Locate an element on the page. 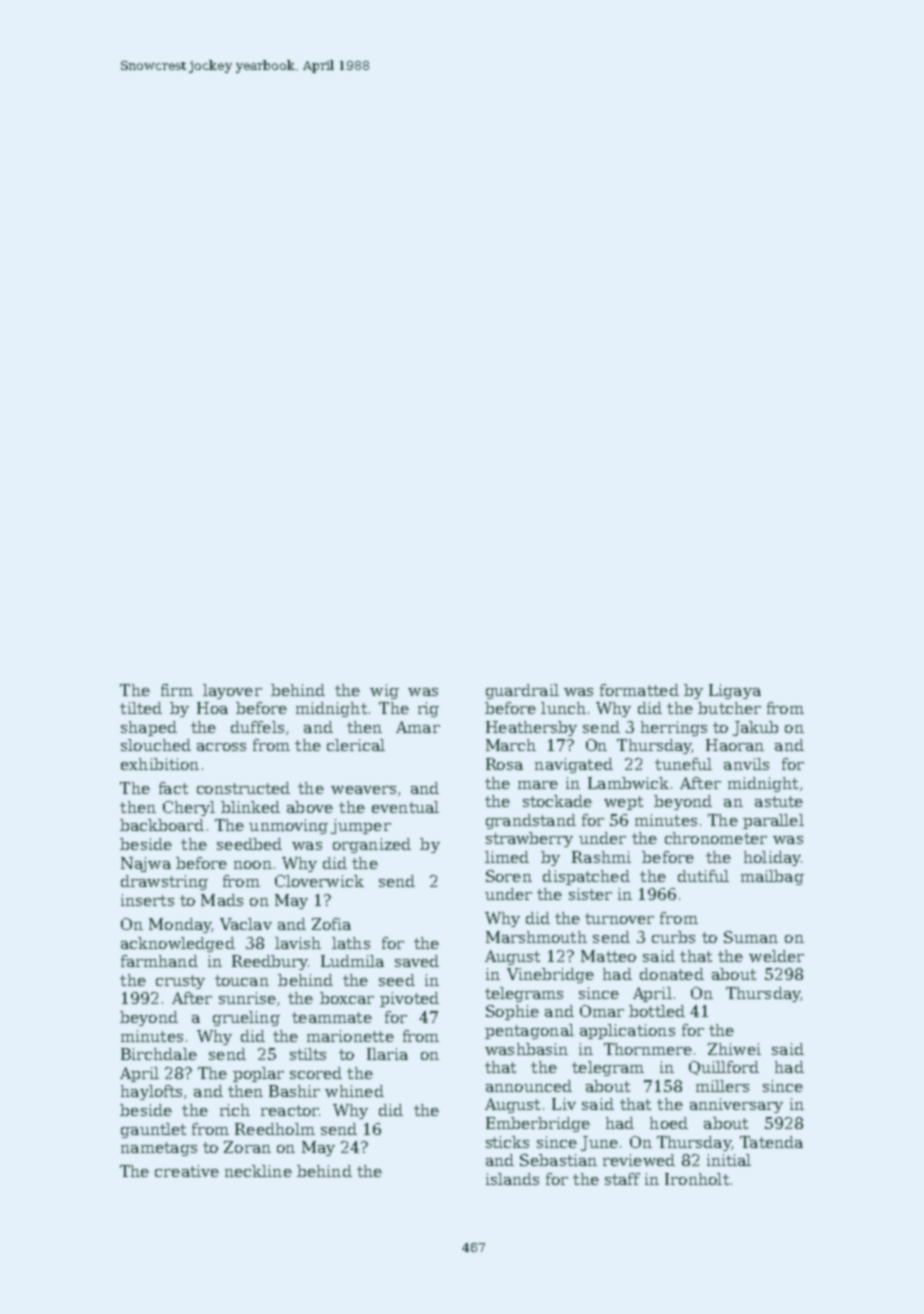  islands is located at coordinates (512, 1179).
